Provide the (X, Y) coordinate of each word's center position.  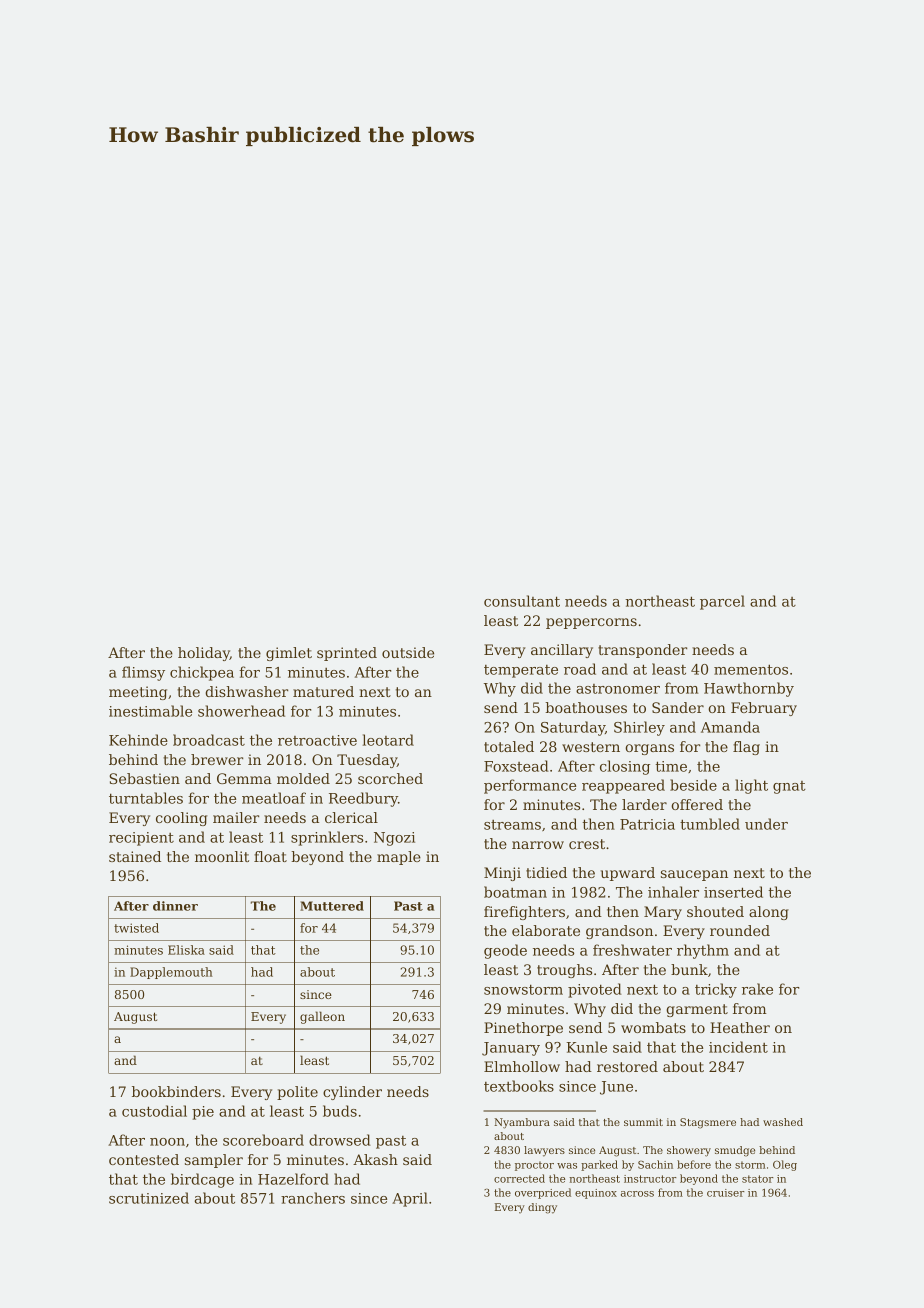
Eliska (186, 950)
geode (505, 951)
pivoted (595, 990)
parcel (722, 602)
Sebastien (144, 778)
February (764, 709)
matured (323, 691)
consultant (522, 601)
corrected (519, 1178)
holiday (204, 654)
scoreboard (263, 1140)
